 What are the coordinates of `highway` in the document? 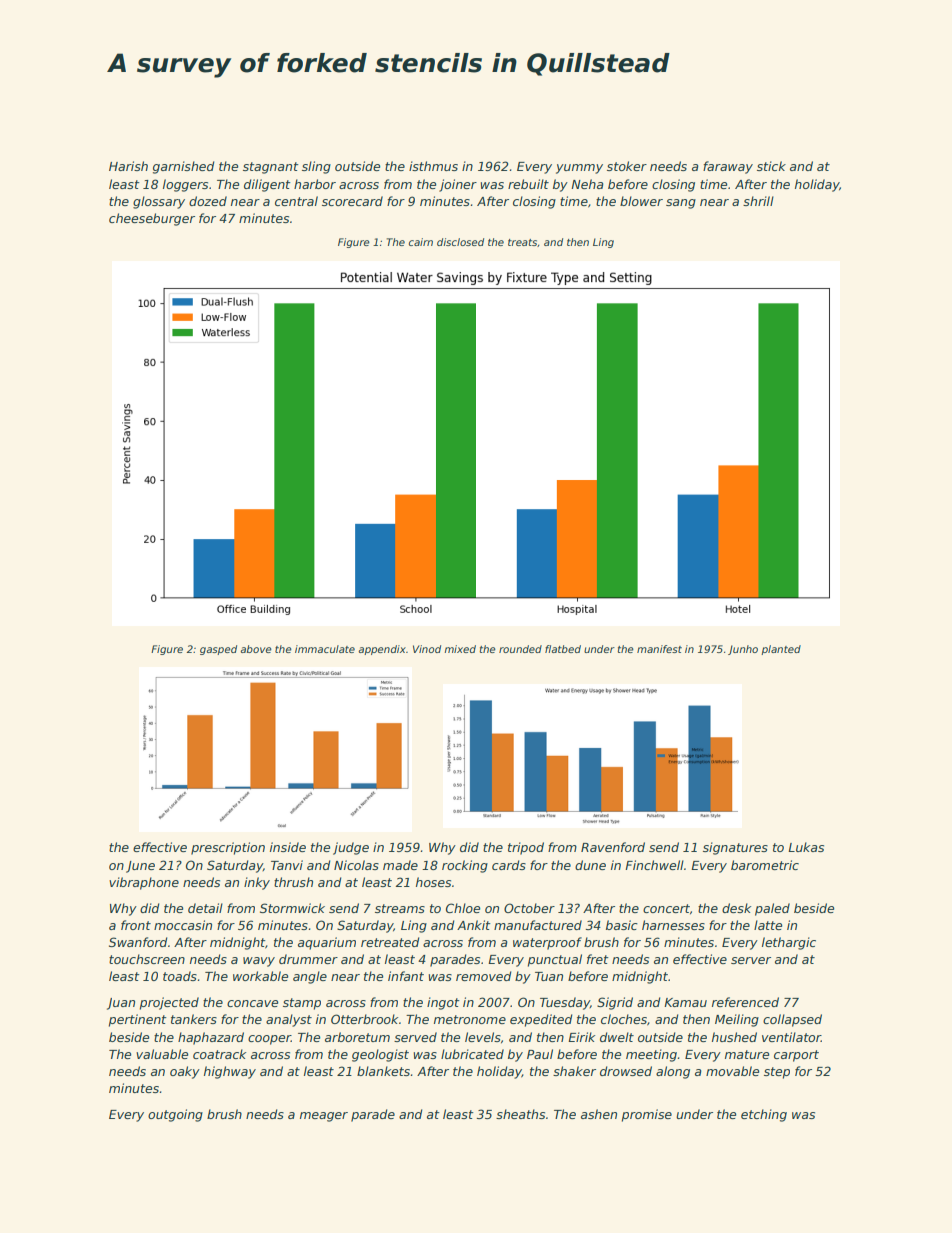 It's located at (230, 1072).
